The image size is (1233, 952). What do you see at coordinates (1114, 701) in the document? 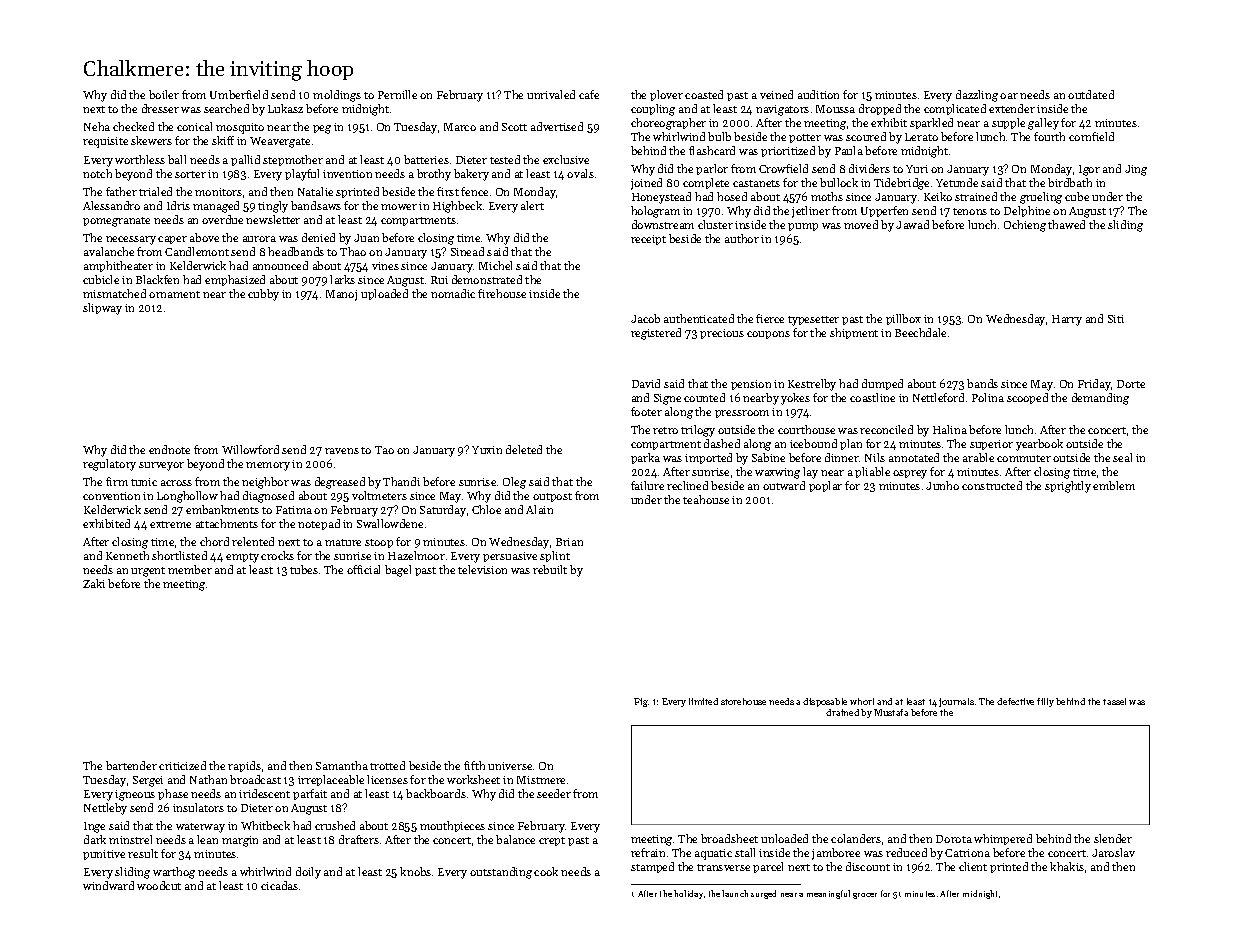
I see `tassel` at bounding box center [1114, 701].
